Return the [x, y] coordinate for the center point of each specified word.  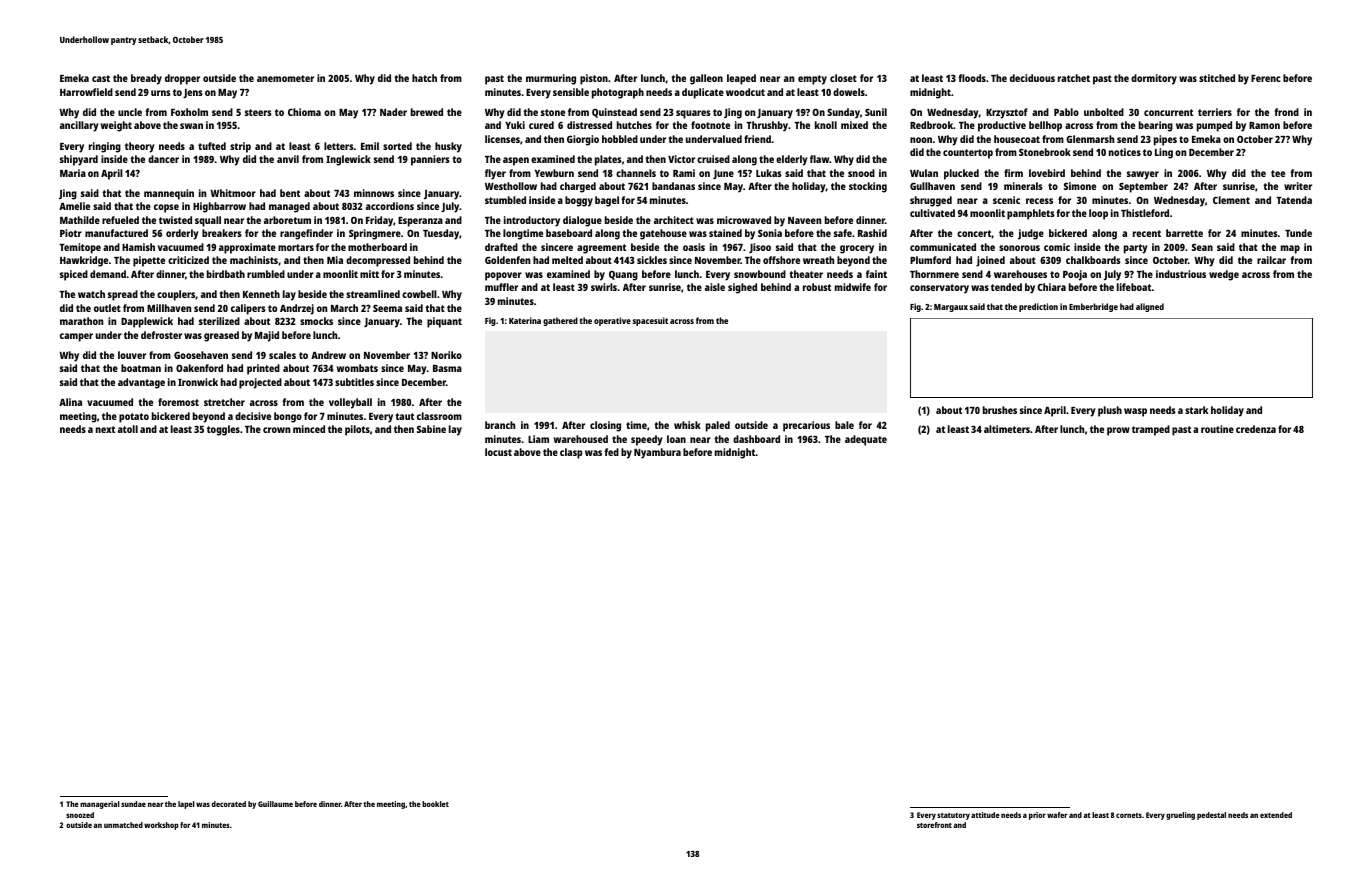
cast [101, 78]
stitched [1217, 78]
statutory [953, 816]
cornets [1129, 815]
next [105, 429]
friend [757, 139]
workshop [161, 826]
